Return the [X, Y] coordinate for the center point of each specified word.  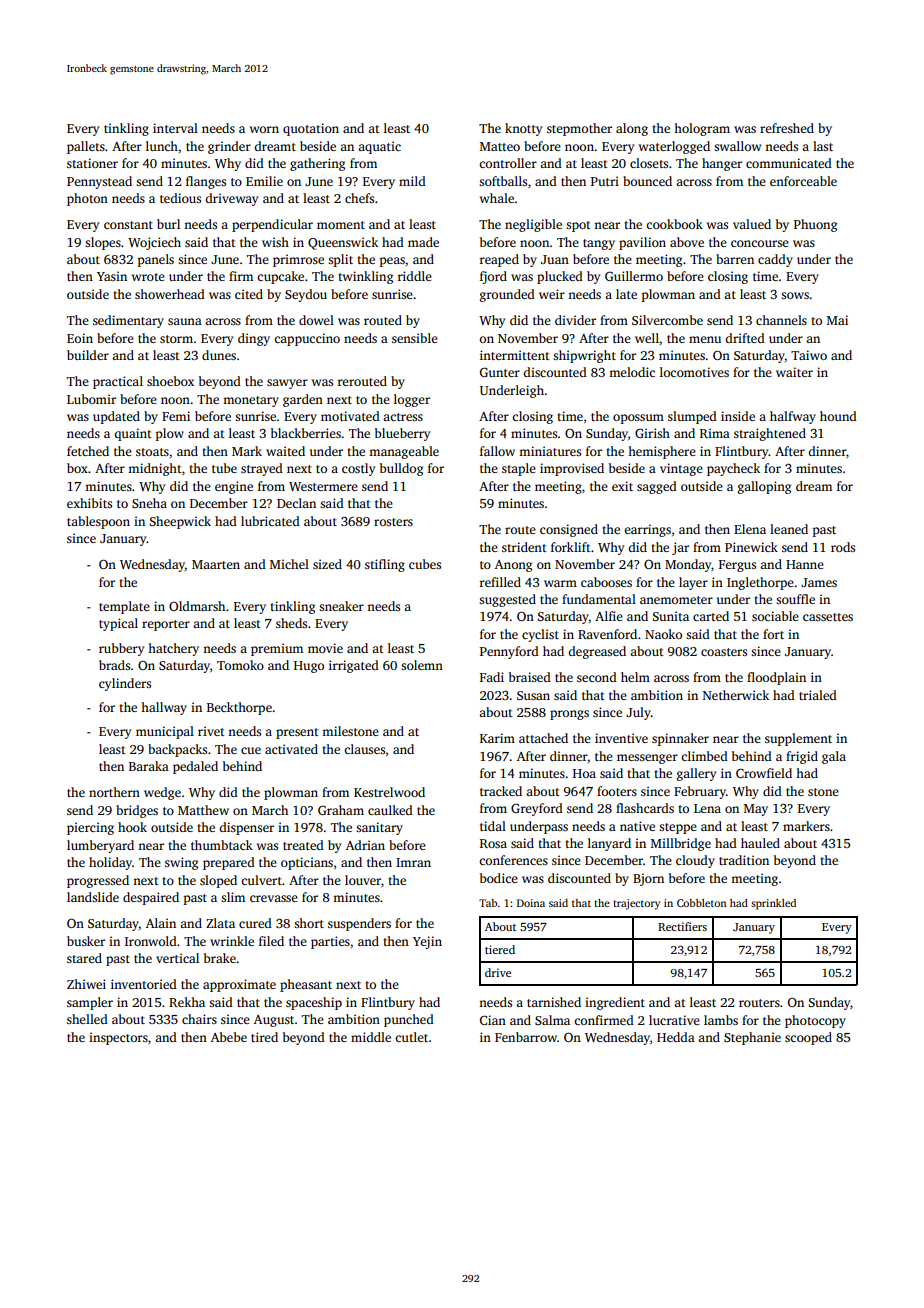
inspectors [118, 1038]
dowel [316, 320]
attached [543, 738]
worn [264, 129]
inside [738, 416]
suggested [507, 600]
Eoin [80, 338]
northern [114, 792]
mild [412, 181]
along [632, 129]
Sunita [671, 616]
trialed [818, 695]
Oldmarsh [197, 606]
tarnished [554, 1002]
